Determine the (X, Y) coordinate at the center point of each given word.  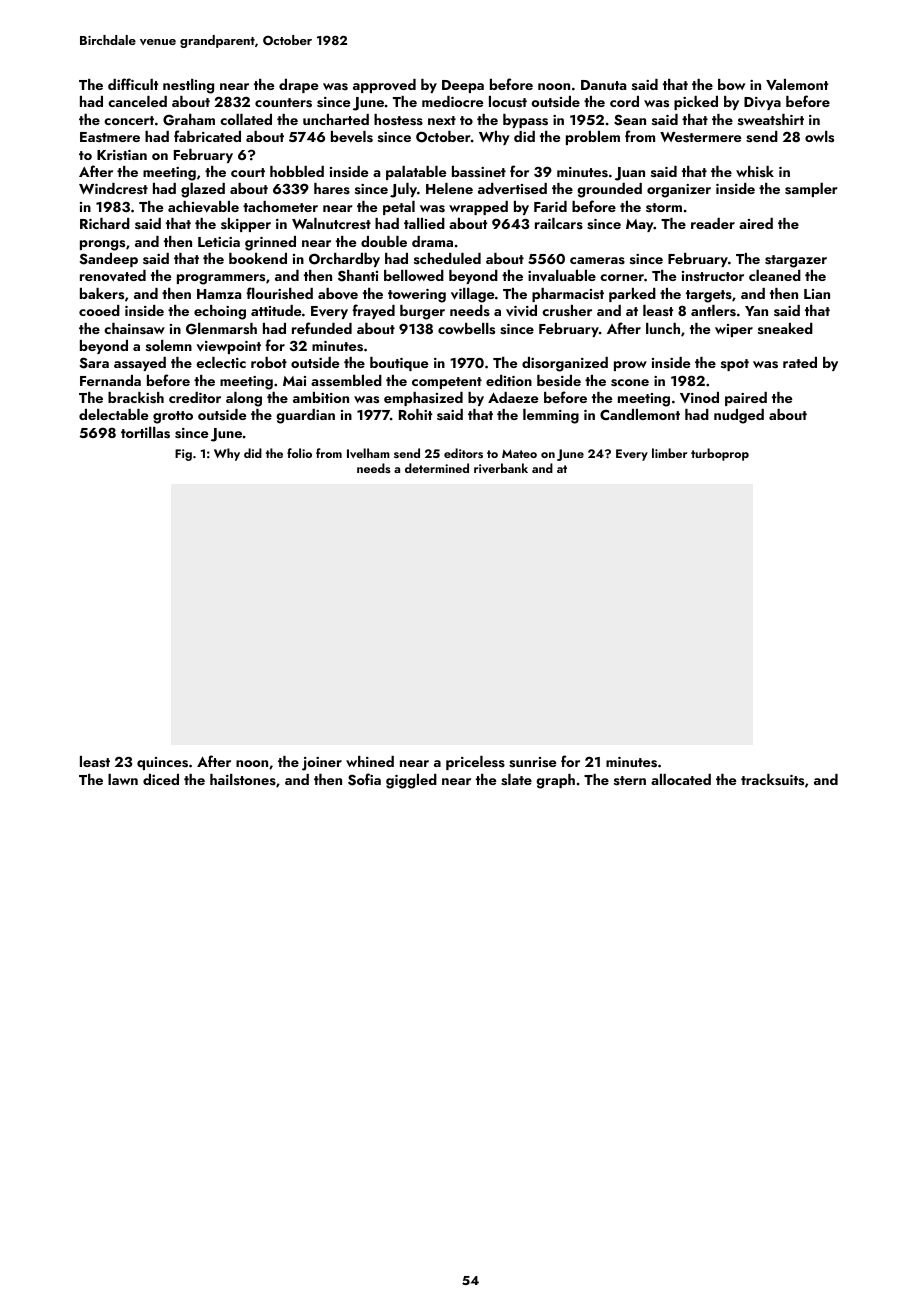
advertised (512, 189)
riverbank (501, 468)
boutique (399, 364)
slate (516, 780)
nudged (739, 416)
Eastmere (110, 137)
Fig (183, 455)
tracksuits (772, 780)
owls (819, 137)
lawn (123, 779)
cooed (99, 310)
